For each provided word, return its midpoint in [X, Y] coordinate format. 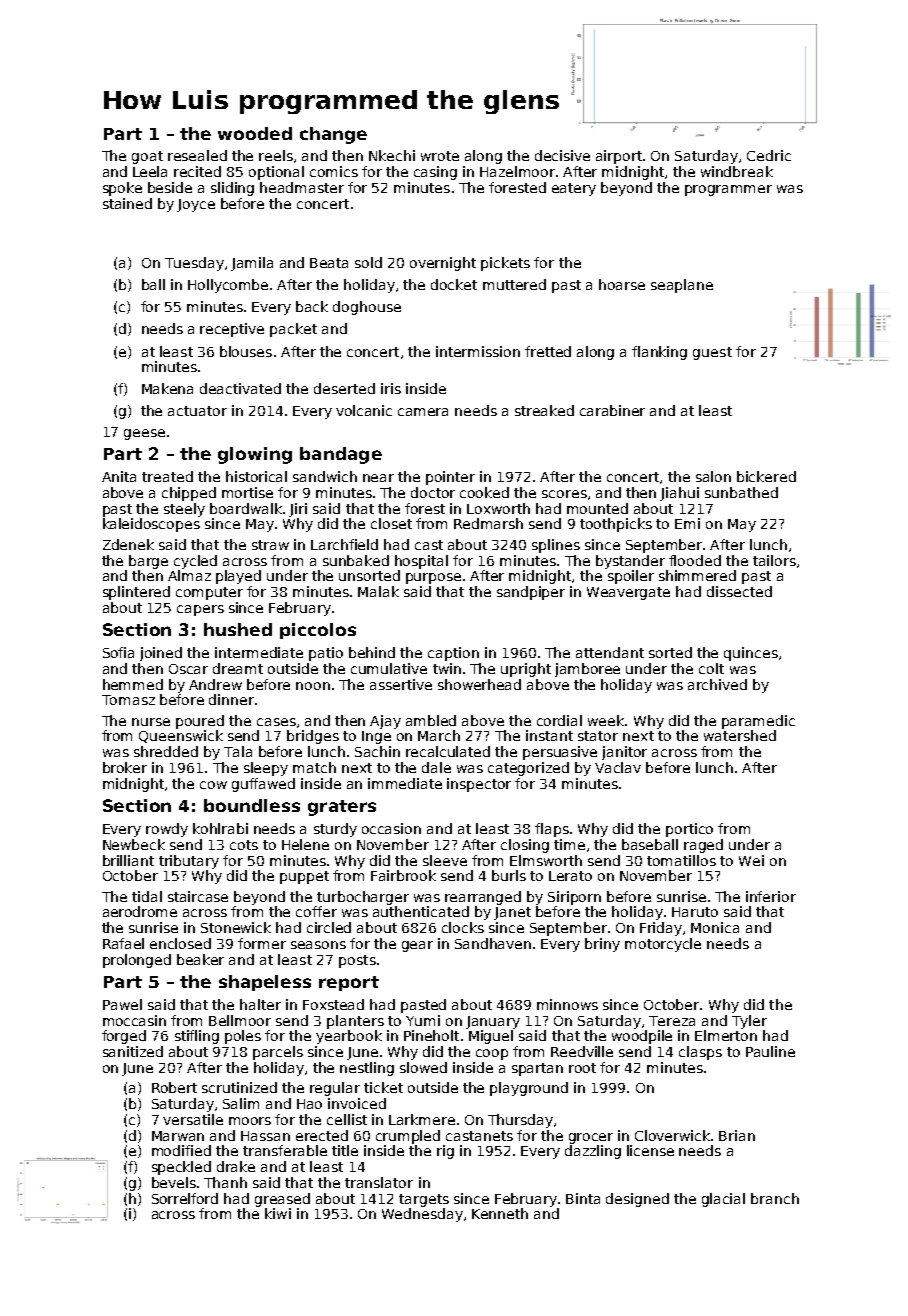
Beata [329, 263]
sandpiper [531, 593]
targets [424, 1200]
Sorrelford [185, 1198]
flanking [659, 353]
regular [335, 1089]
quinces [751, 654]
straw [270, 545]
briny [602, 945]
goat [147, 157]
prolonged [137, 961]
